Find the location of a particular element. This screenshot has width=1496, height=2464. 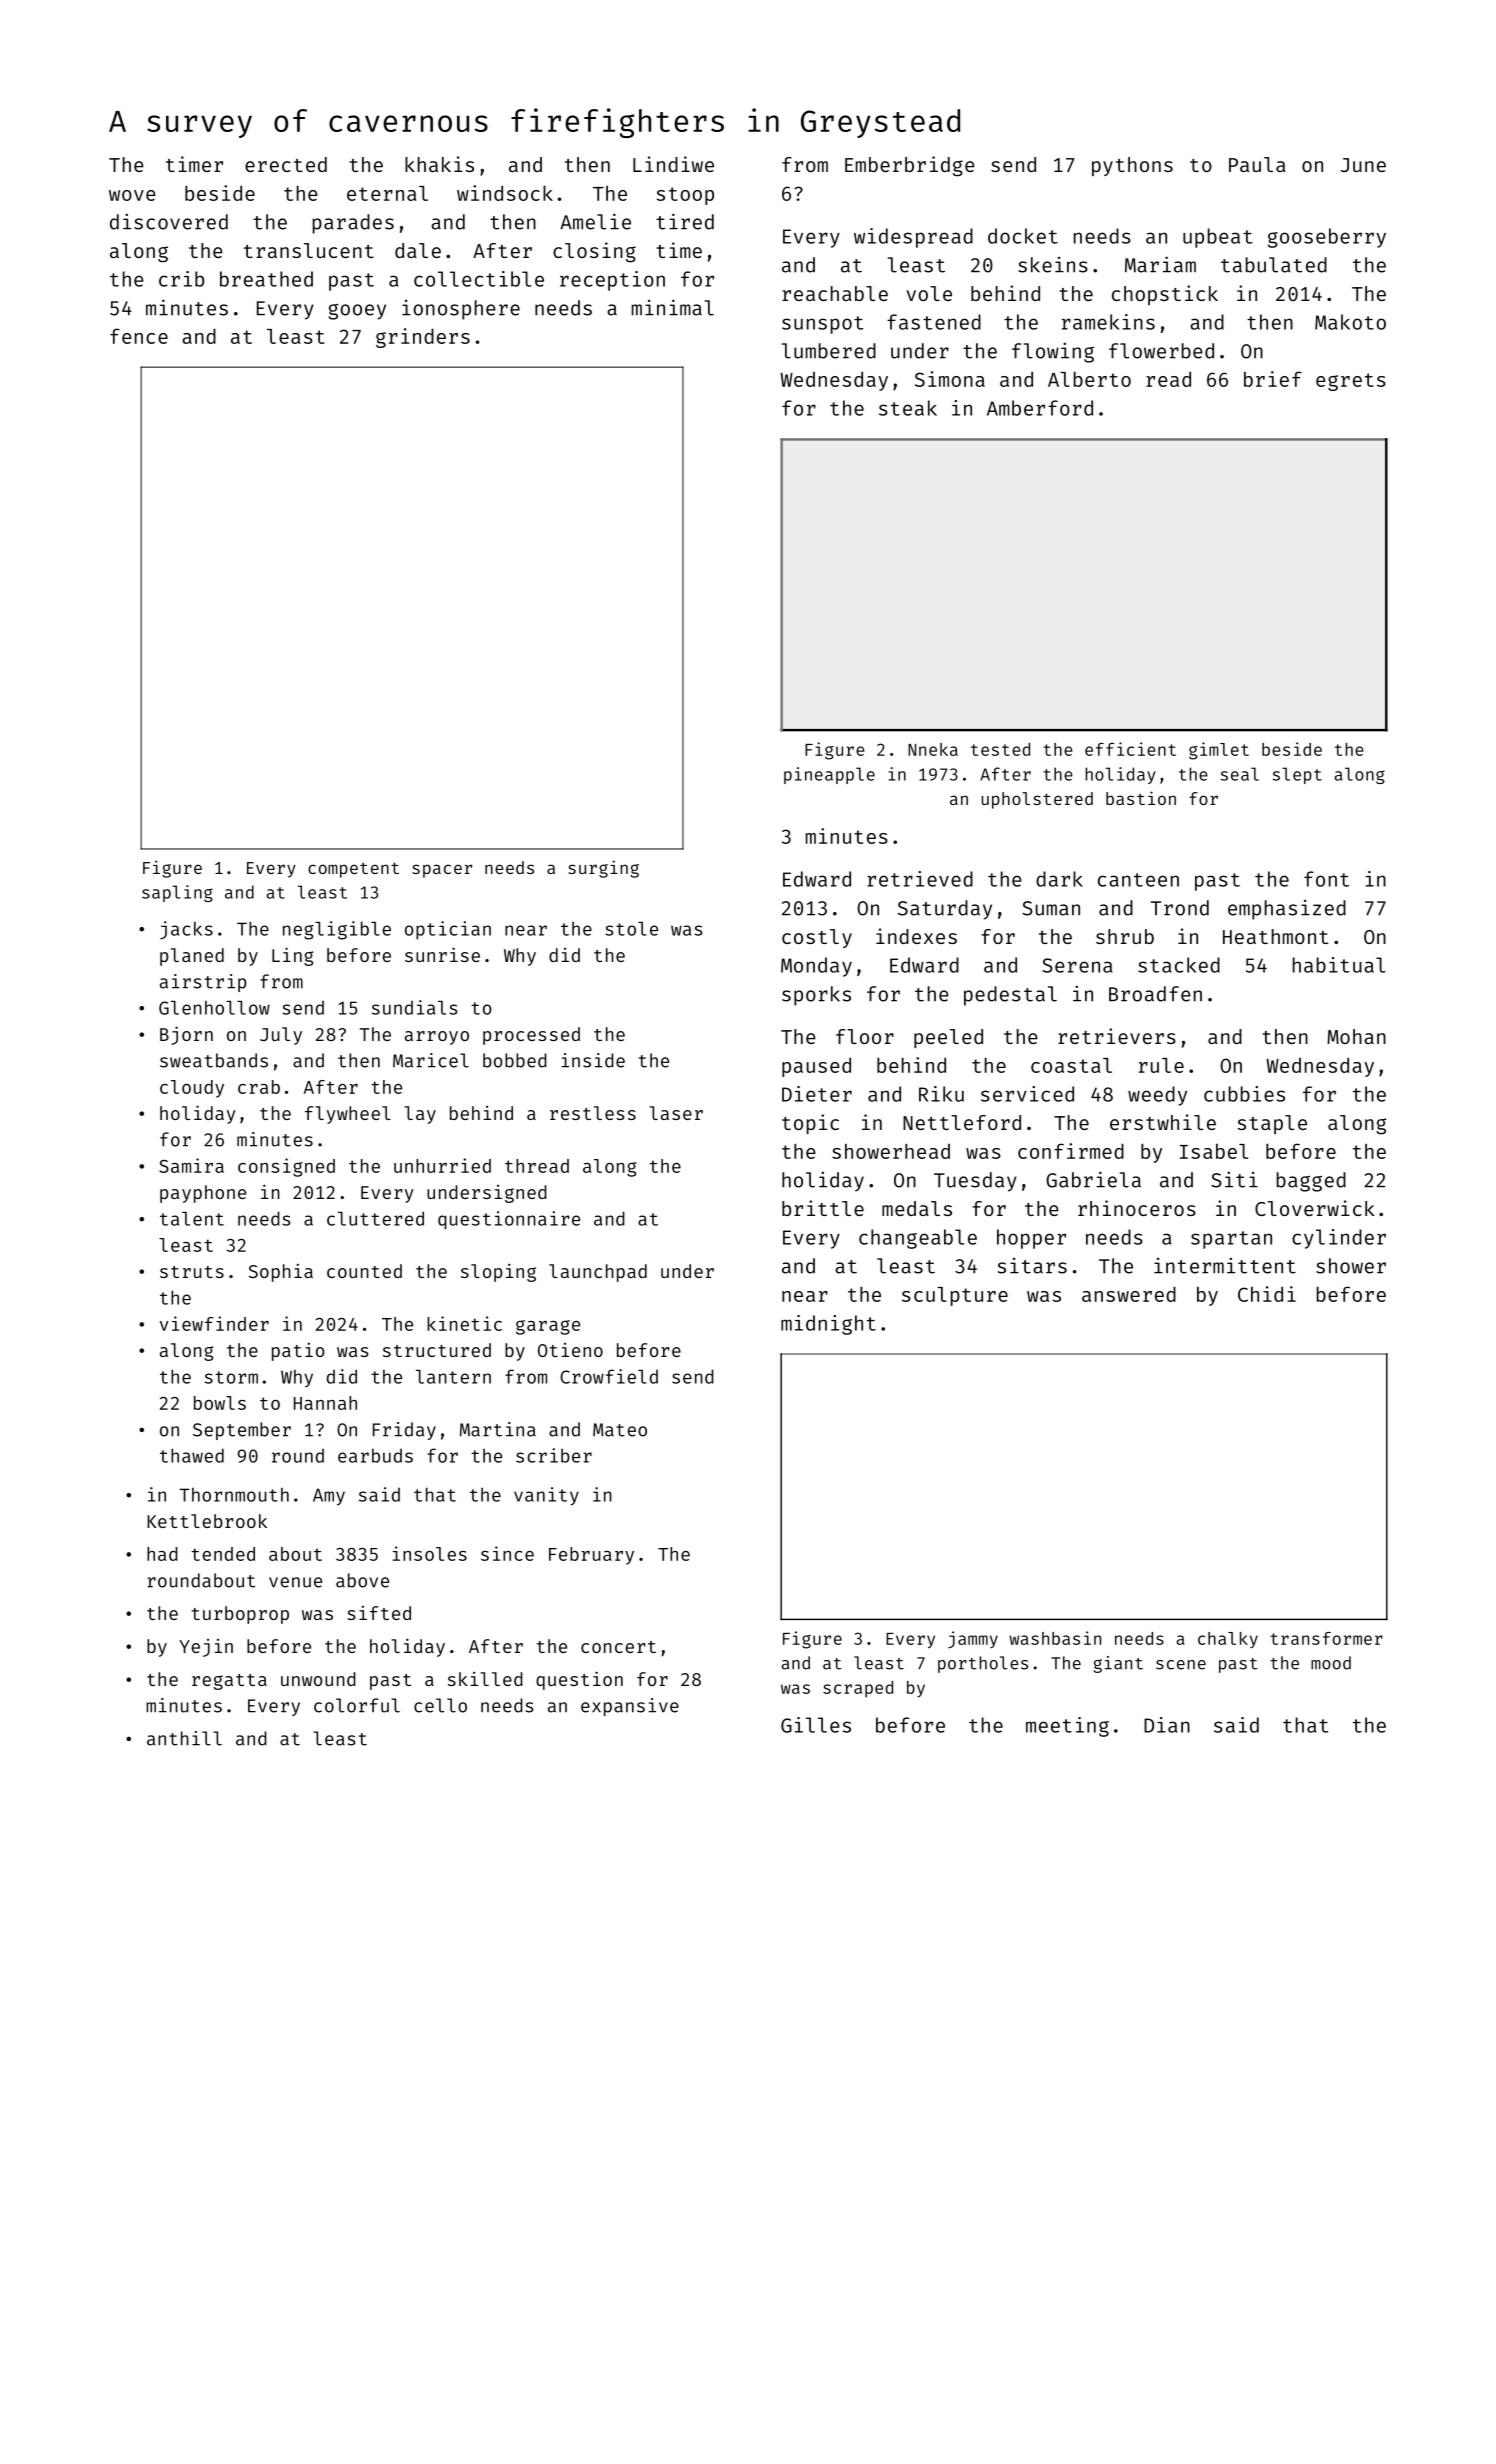

pineapple is located at coordinates (829, 775).
